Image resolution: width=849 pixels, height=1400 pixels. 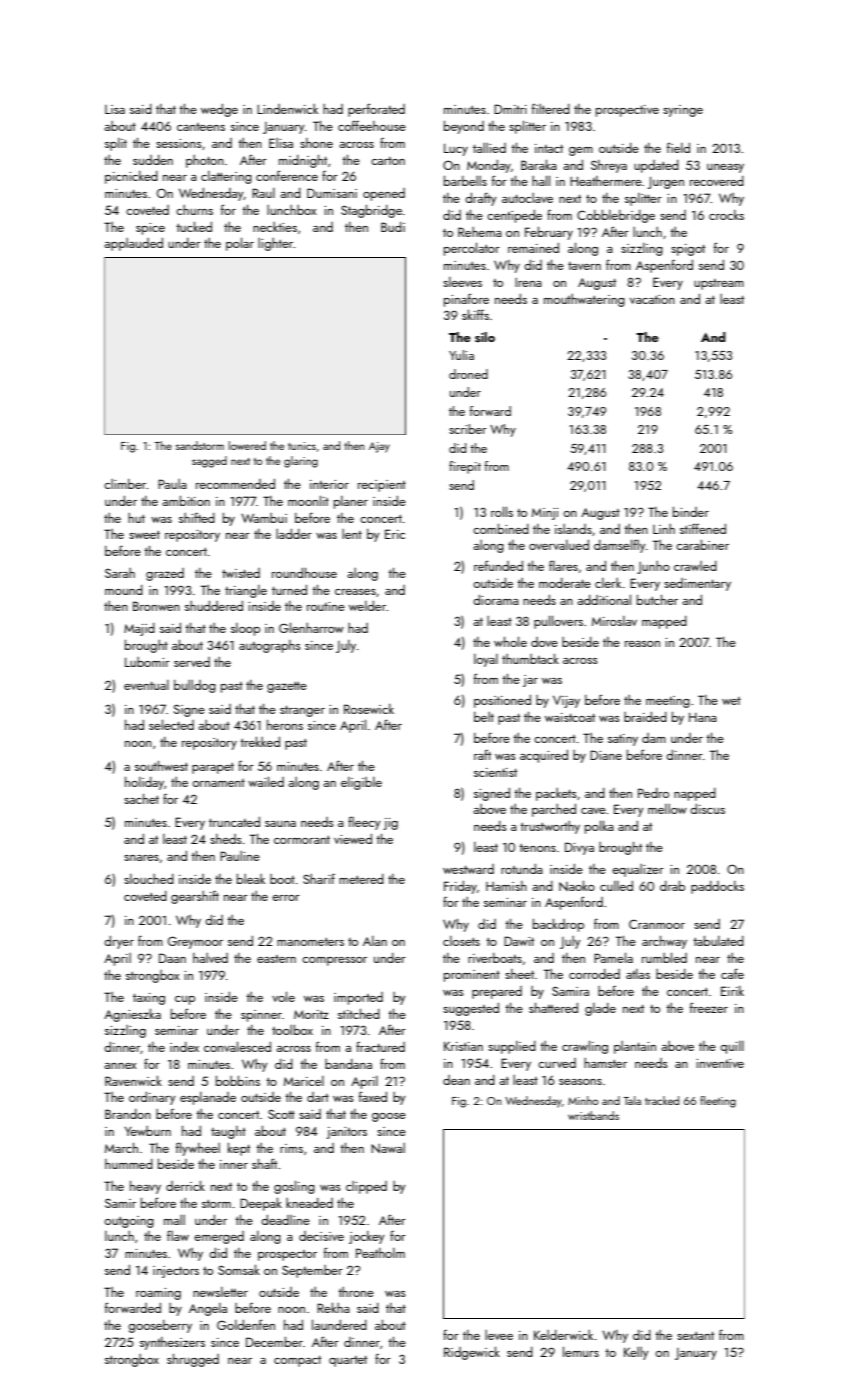 I want to click on sauna, so click(x=280, y=824).
